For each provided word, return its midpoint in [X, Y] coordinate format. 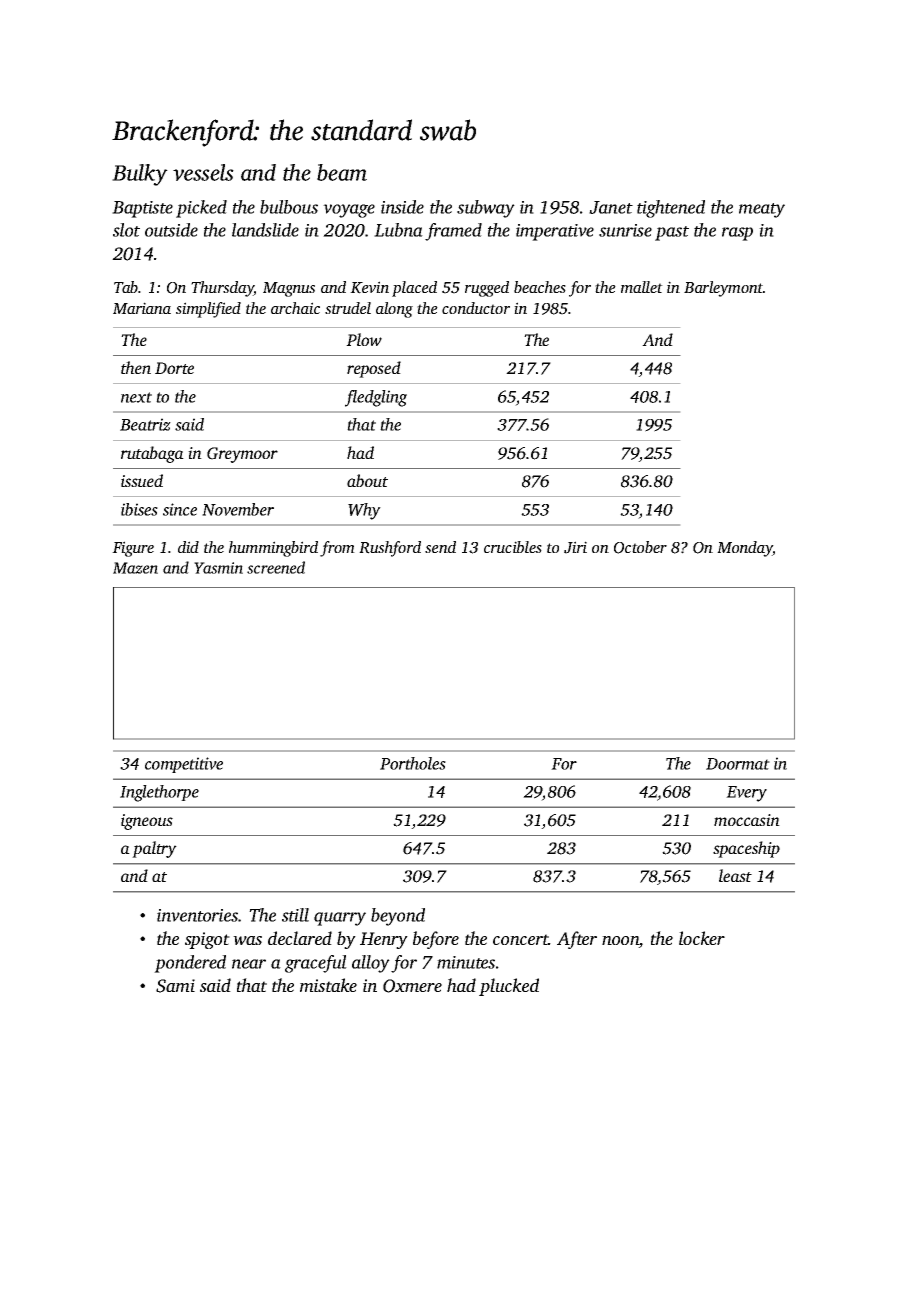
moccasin [747, 820]
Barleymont [723, 289]
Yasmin [218, 568]
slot [126, 230]
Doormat [738, 764]
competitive [184, 765]
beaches [540, 287]
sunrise [625, 230]
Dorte [174, 368]
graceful [316, 964]
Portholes [413, 763]
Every [746, 794]
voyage [349, 211]
